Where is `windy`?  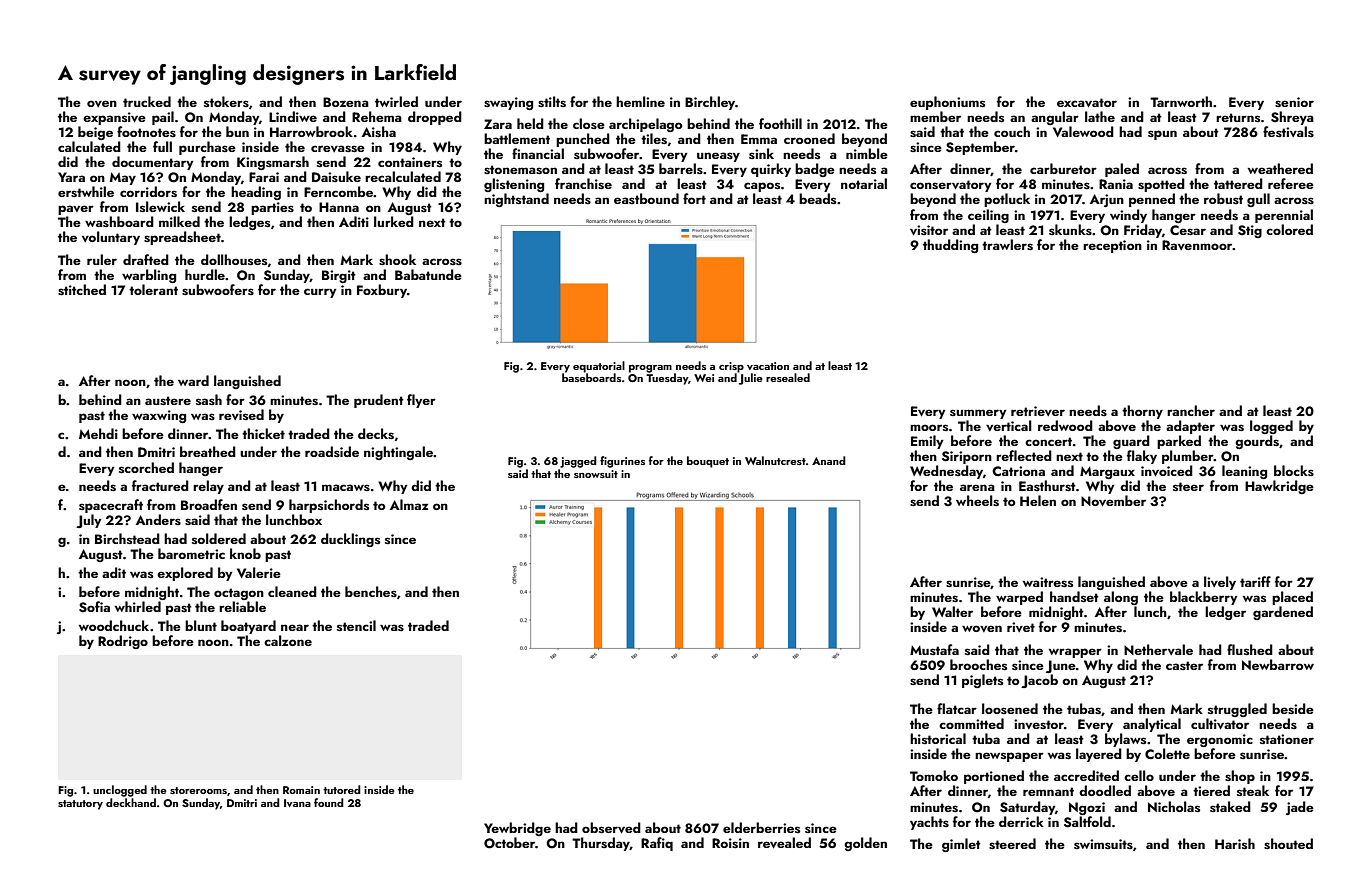
windy is located at coordinates (1128, 216).
